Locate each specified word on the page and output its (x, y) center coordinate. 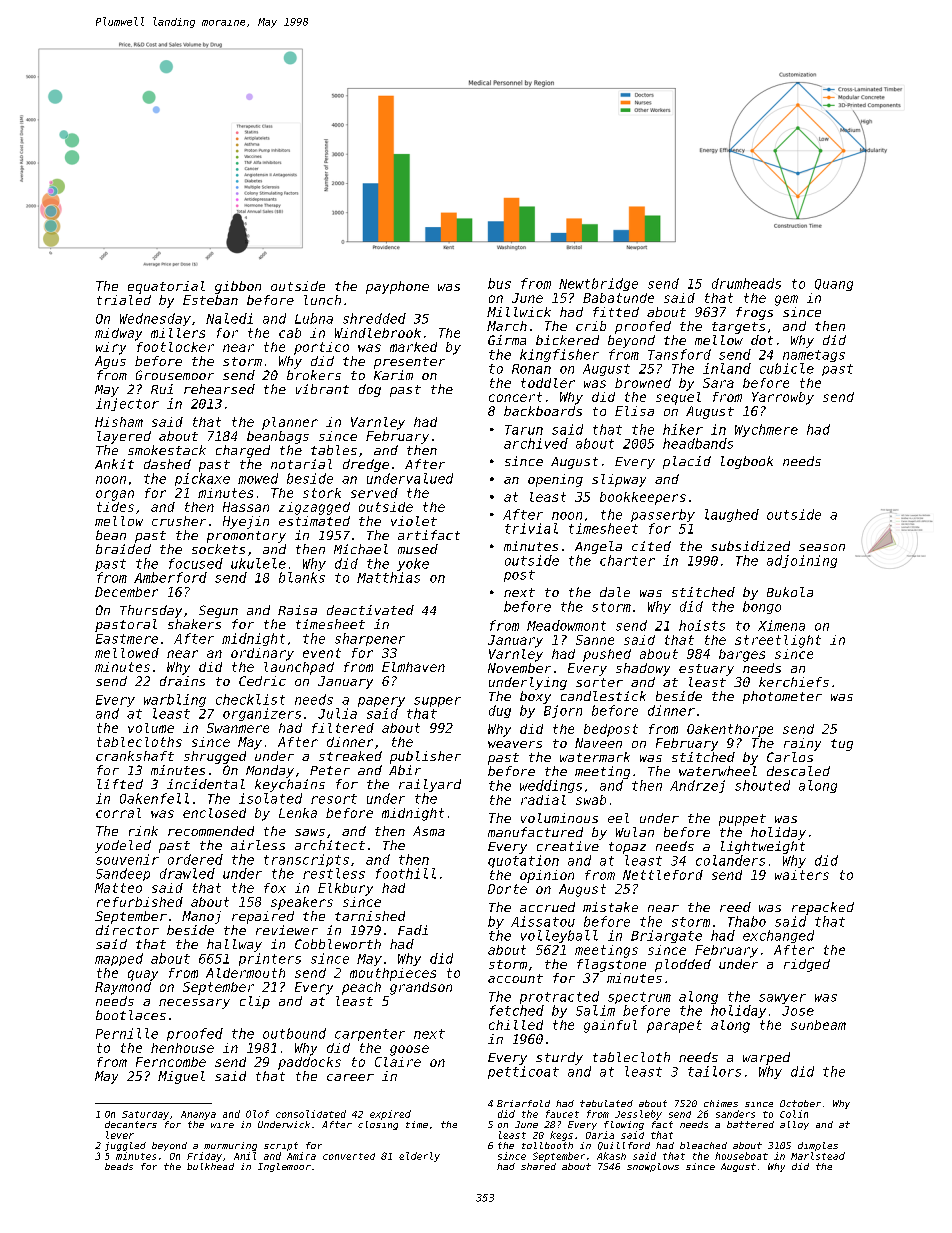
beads (119, 1166)
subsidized (750, 546)
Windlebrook (378, 333)
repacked (823, 908)
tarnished (370, 916)
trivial (531, 528)
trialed (124, 300)
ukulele (258, 563)
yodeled (123, 846)
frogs (754, 313)
